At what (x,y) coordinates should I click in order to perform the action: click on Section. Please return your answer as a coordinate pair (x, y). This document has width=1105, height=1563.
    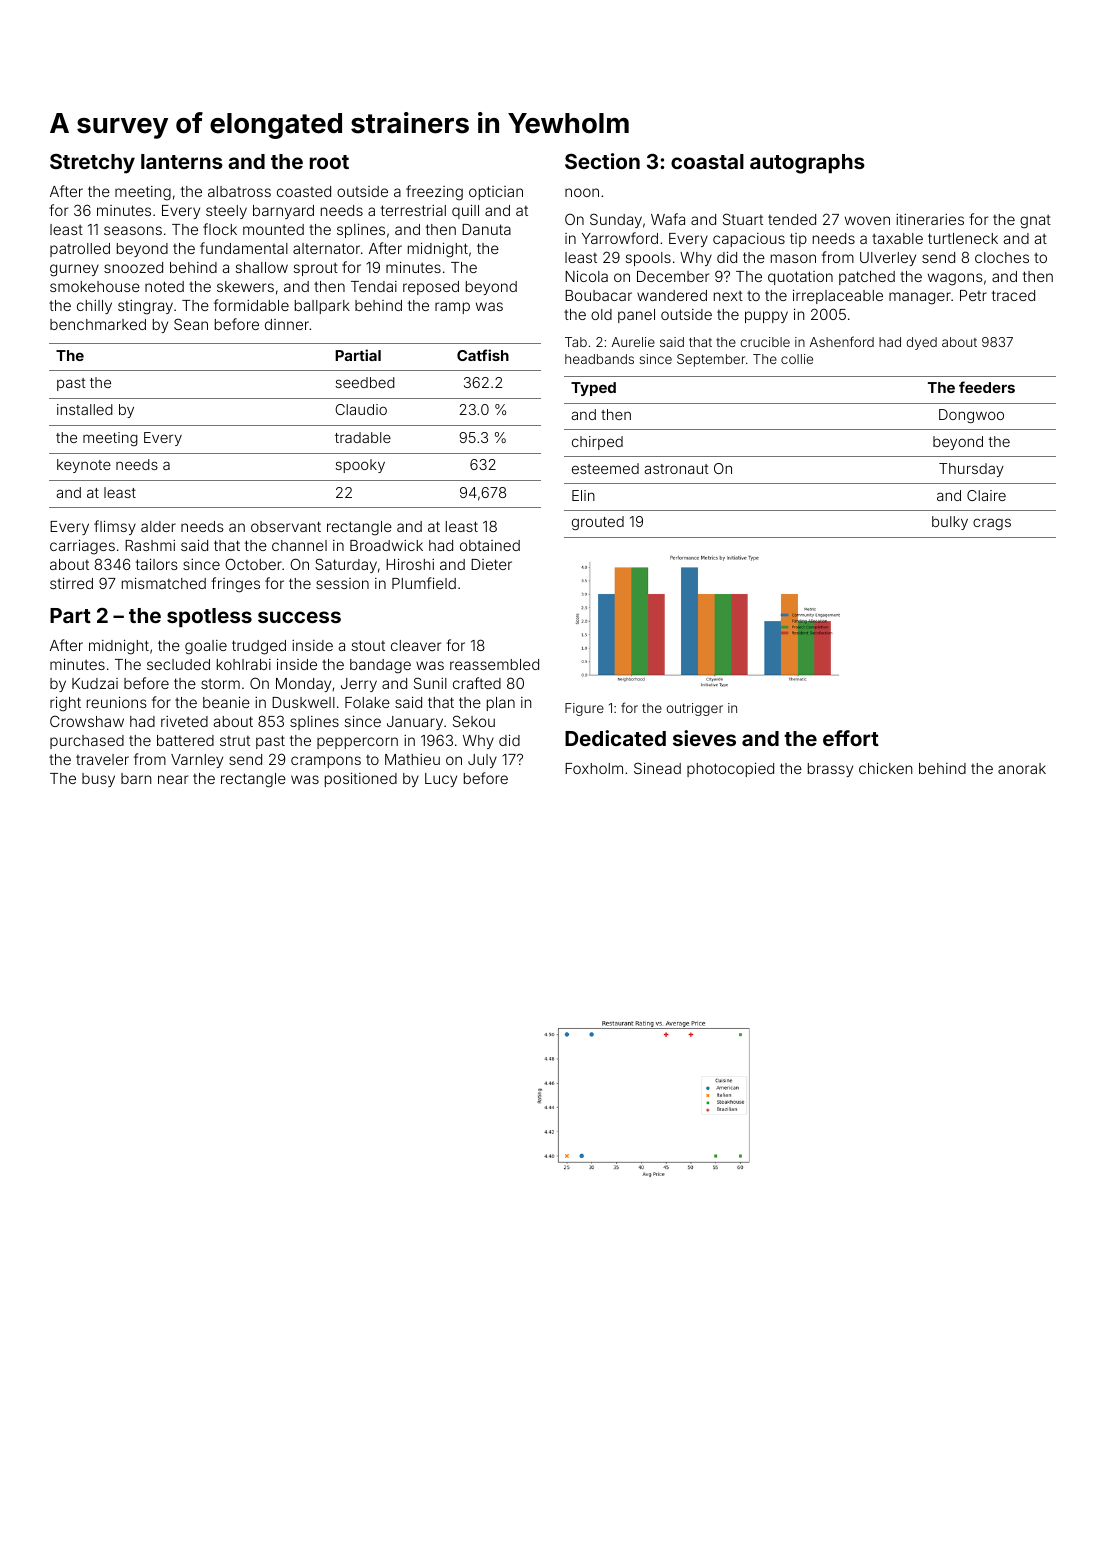
    Looking at the image, I should click on (602, 161).
